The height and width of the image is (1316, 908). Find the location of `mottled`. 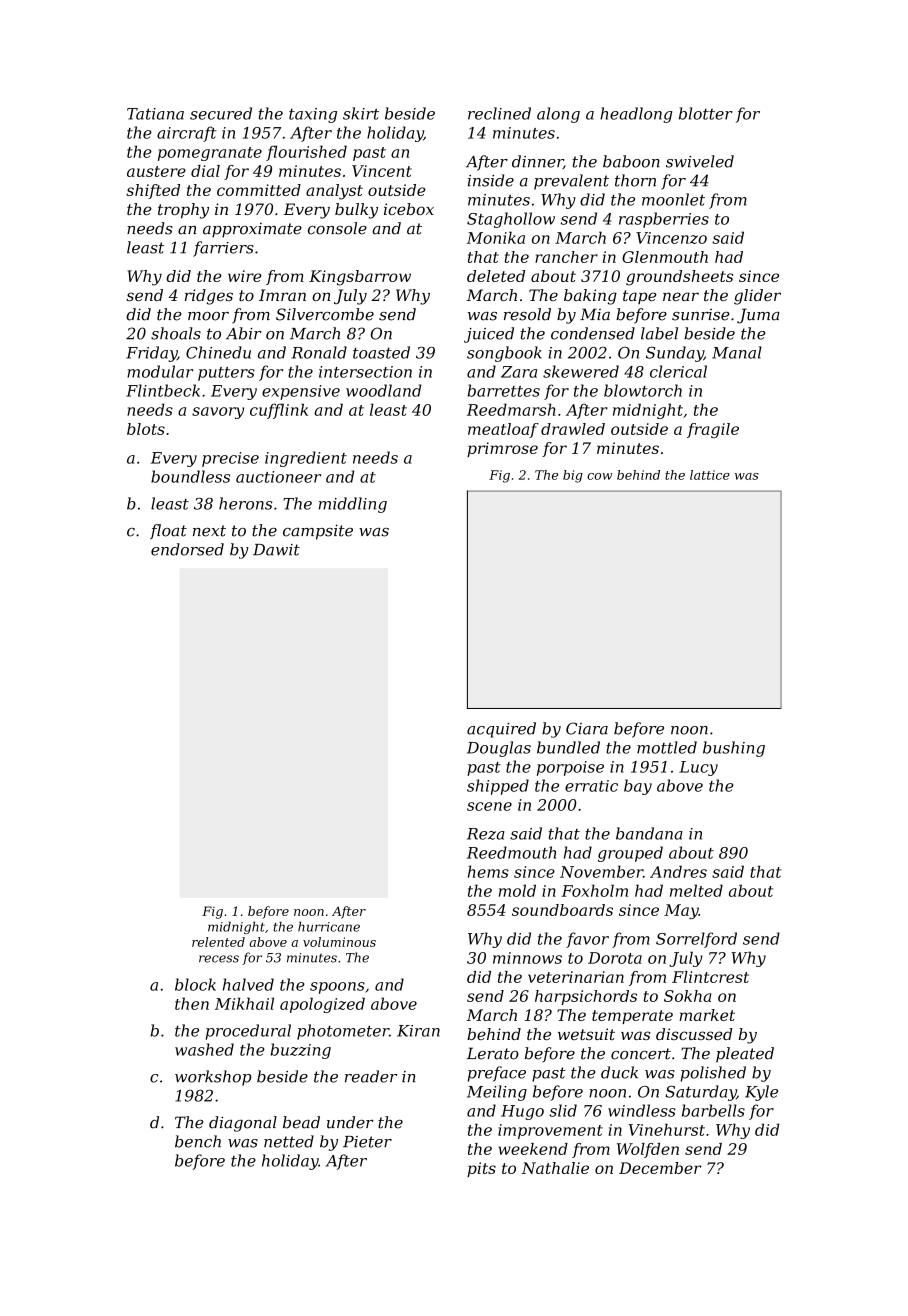

mottled is located at coordinates (667, 747).
